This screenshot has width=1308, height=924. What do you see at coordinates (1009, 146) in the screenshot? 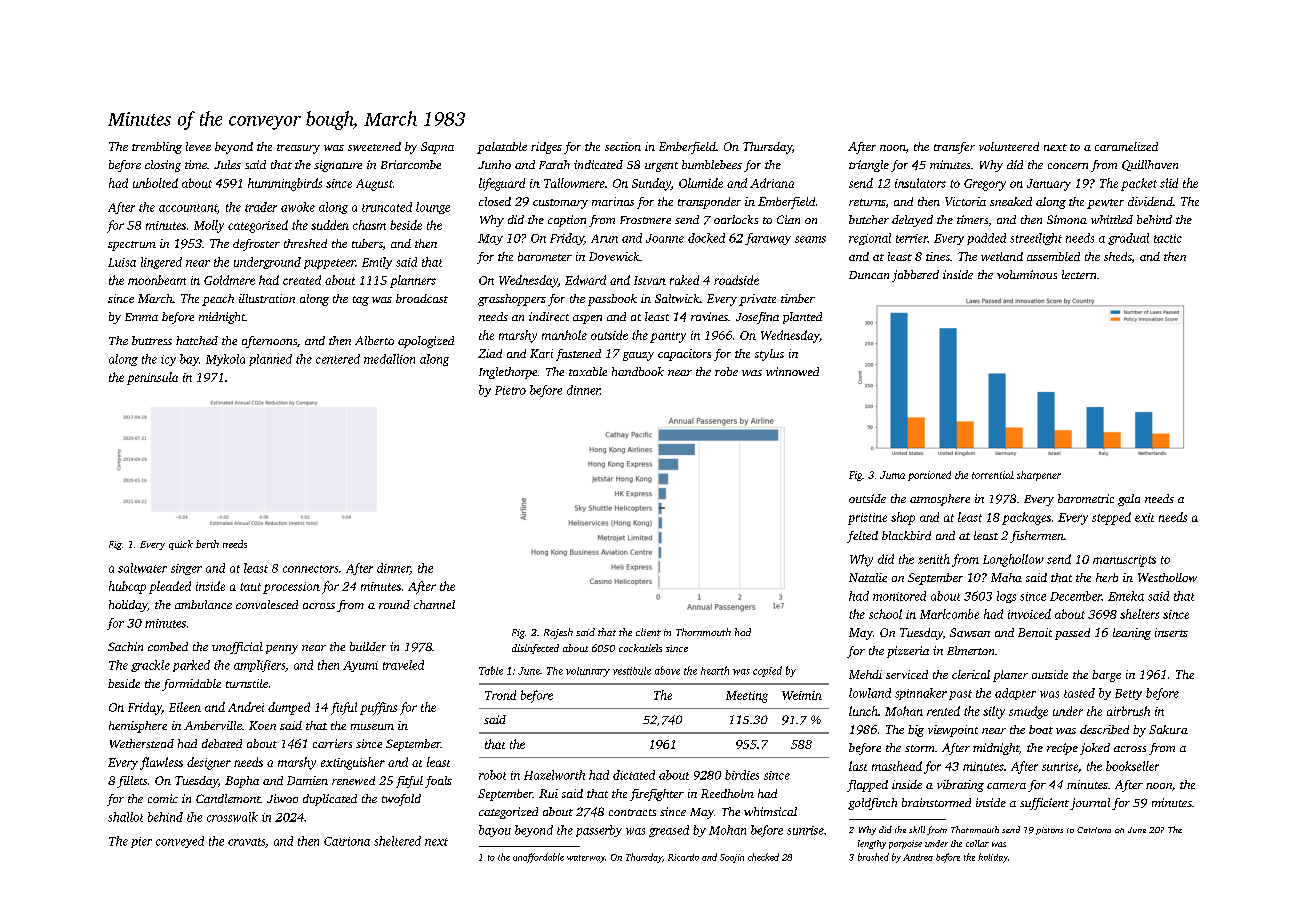
I see `volunteered` at bounding box center [1009, 146].
